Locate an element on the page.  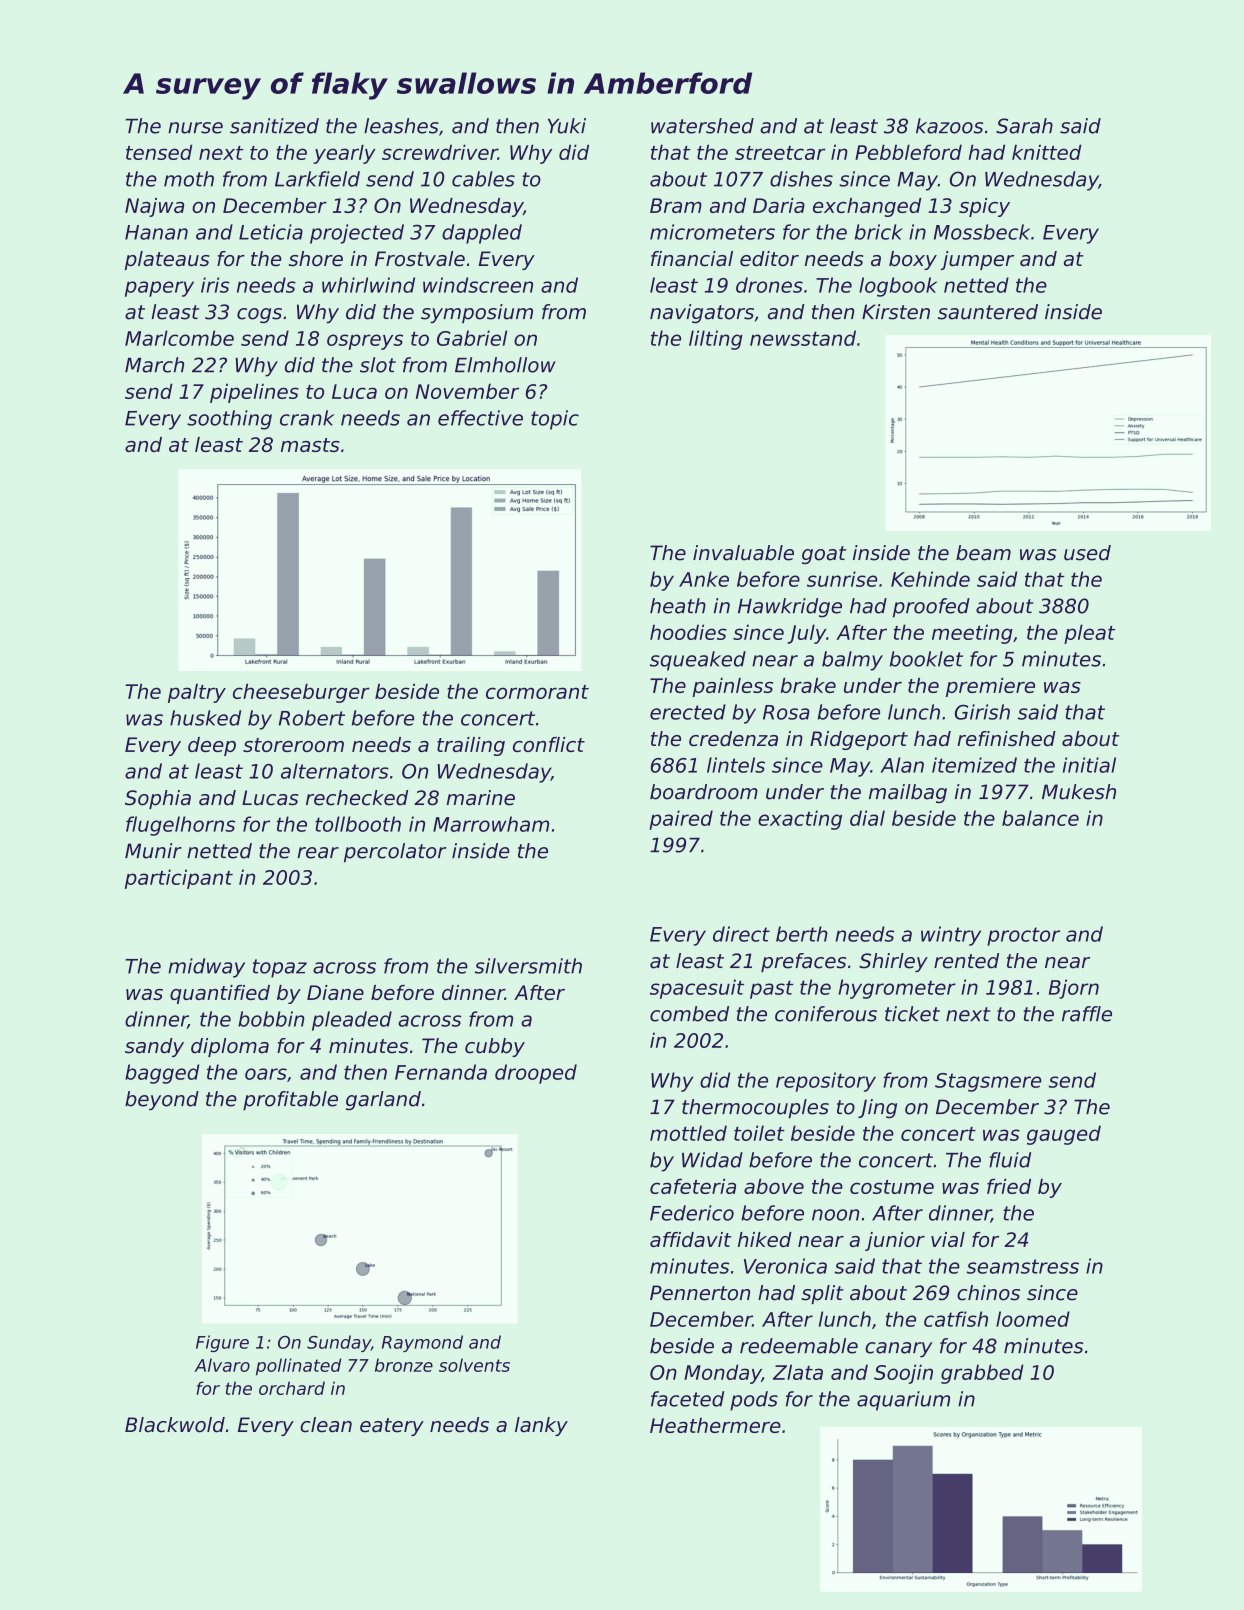
silversmith is located at coordinates (528, 966).
